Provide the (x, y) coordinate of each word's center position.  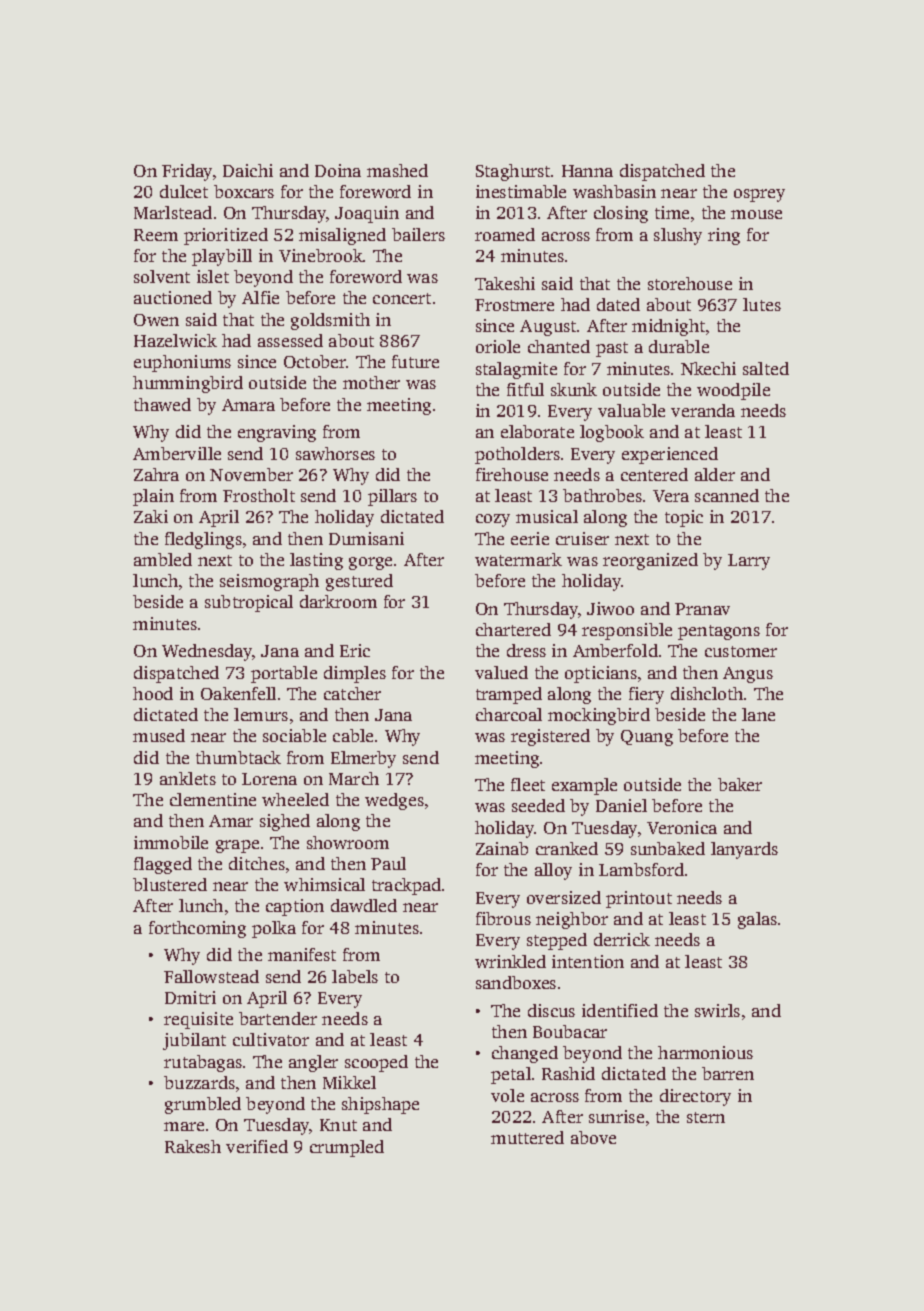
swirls (717, 1010)
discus (551, 1010)
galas (757, 920)
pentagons (719, 632)
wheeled (295, 799)
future (415, 361)
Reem (156, 235)
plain (153, 497)
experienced (670, 455)
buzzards (199, 1082)
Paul (388, 863)
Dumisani (366, 538)
